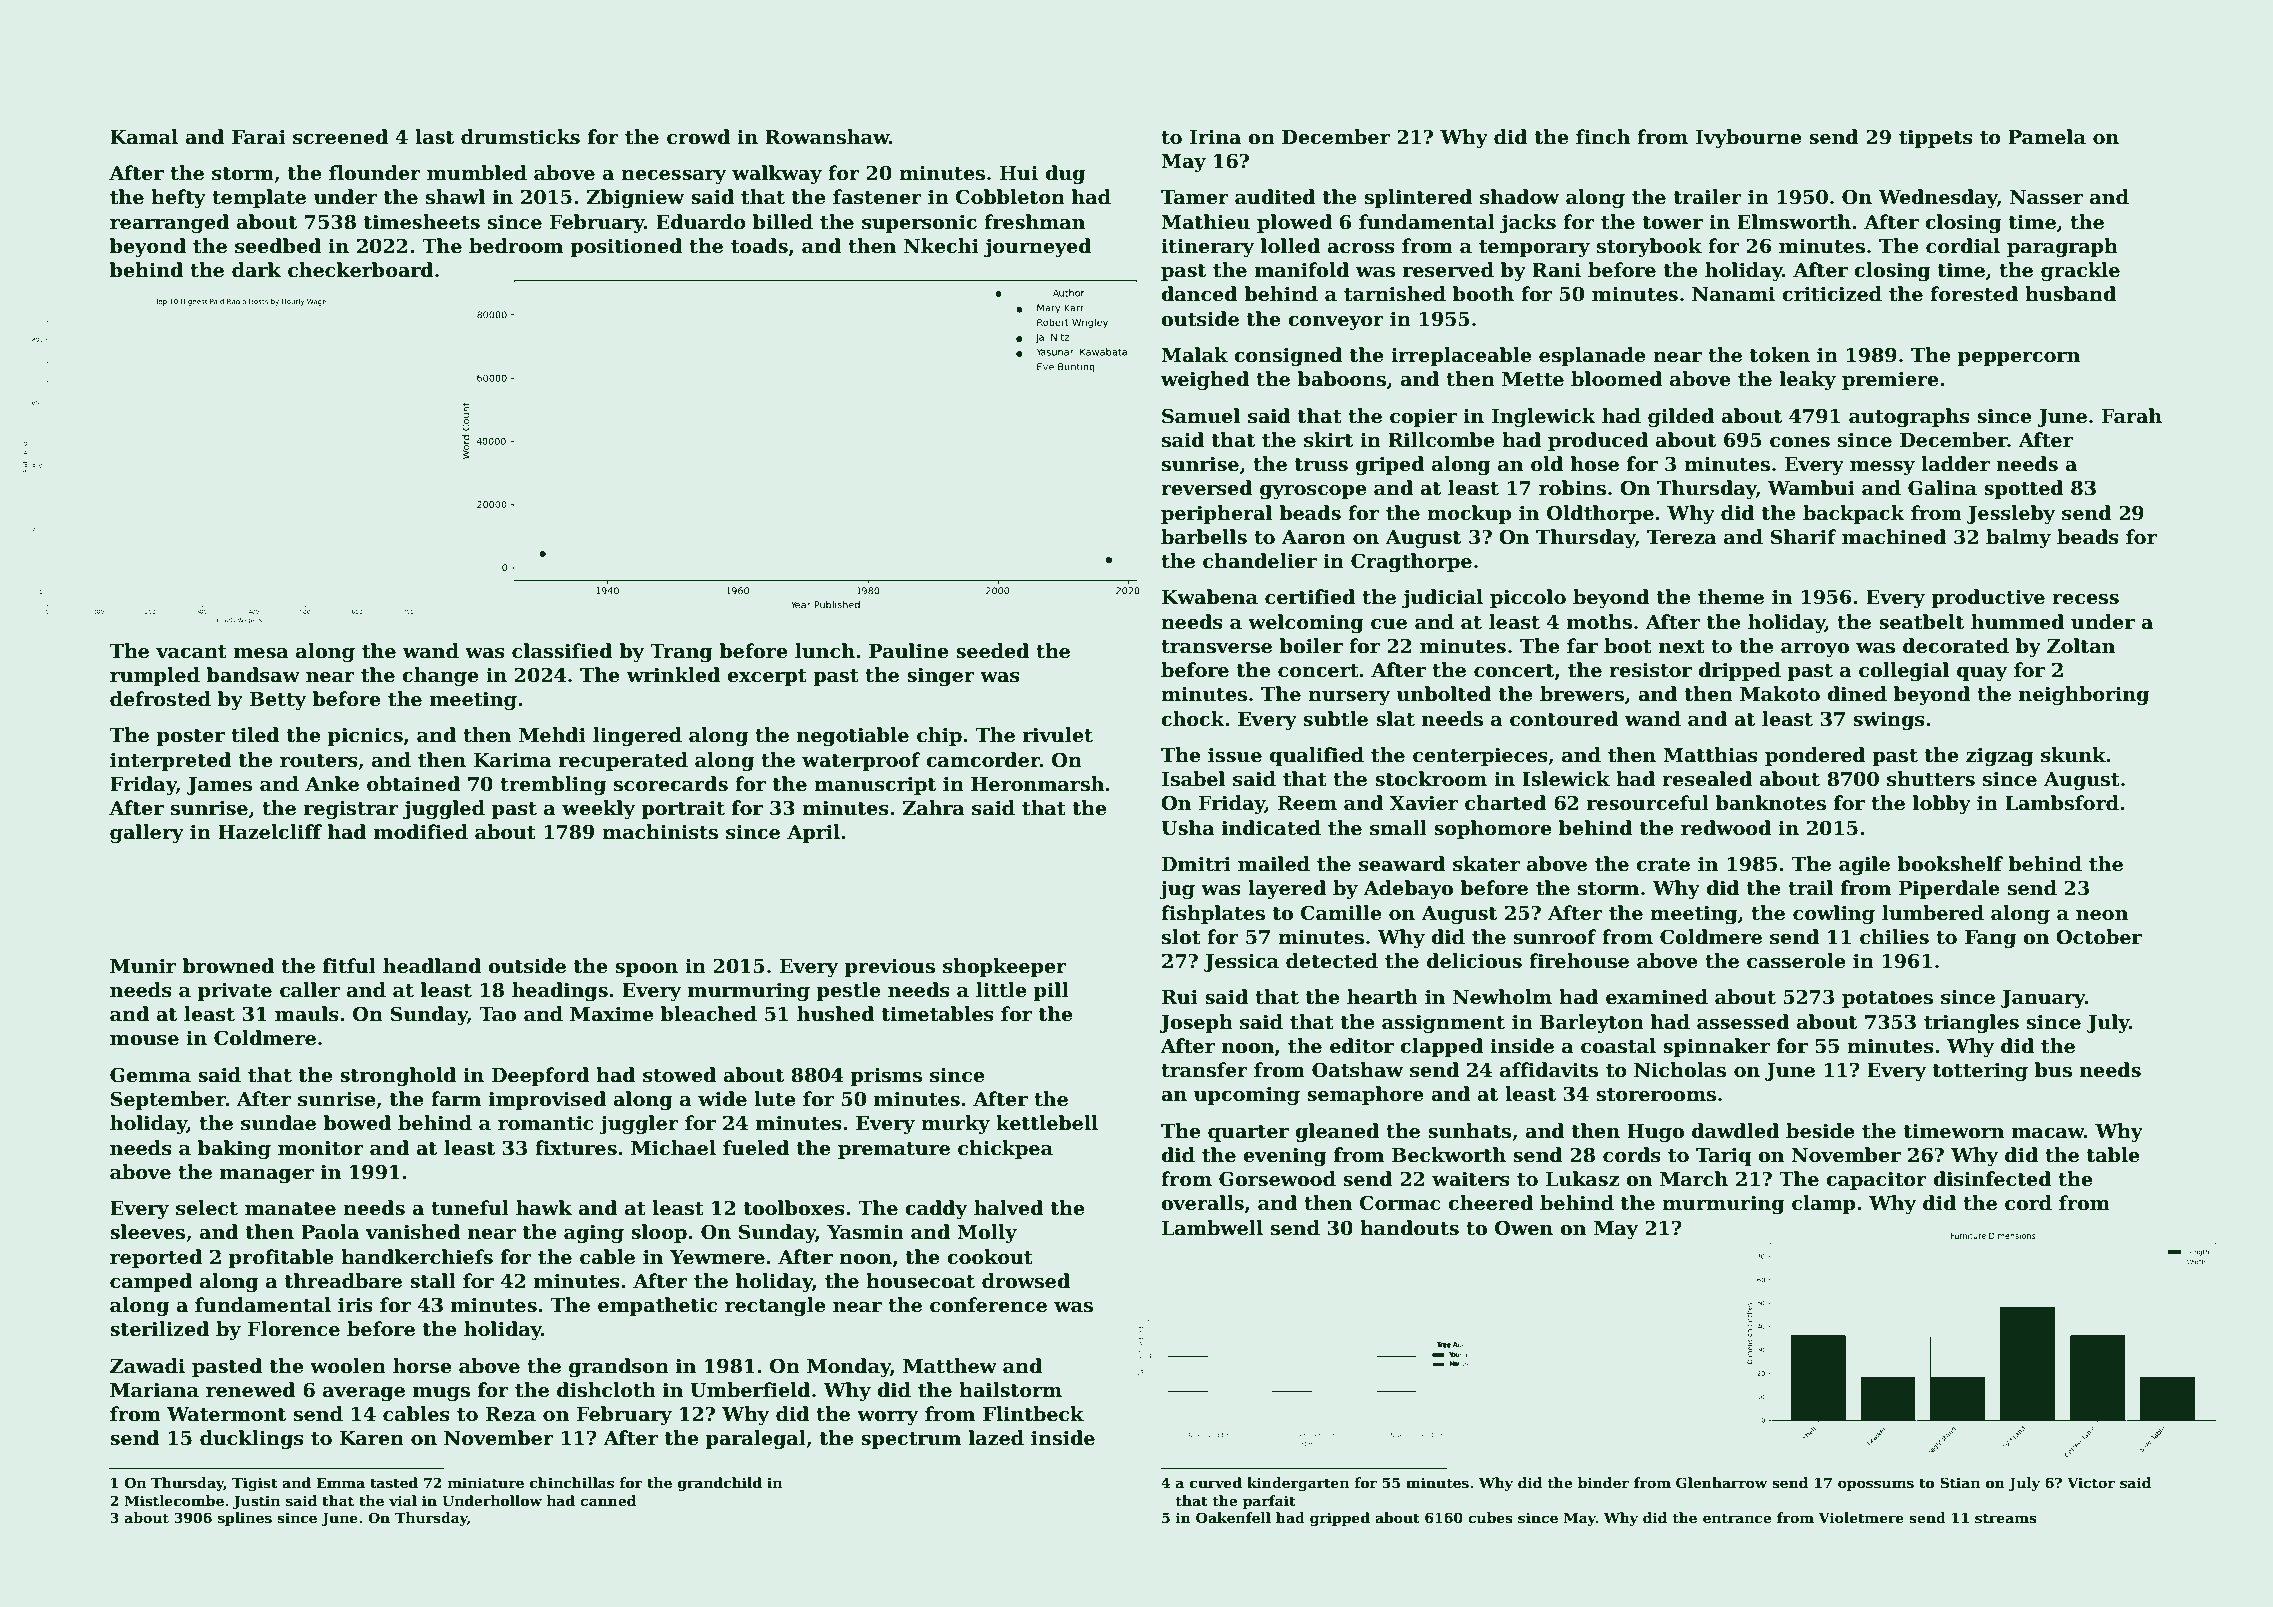 The width and height of the document is (2273, 1607). What do you see at coordinates (245, 1519) in the document?
I see `splines` at bounding box center [245, 1519].
